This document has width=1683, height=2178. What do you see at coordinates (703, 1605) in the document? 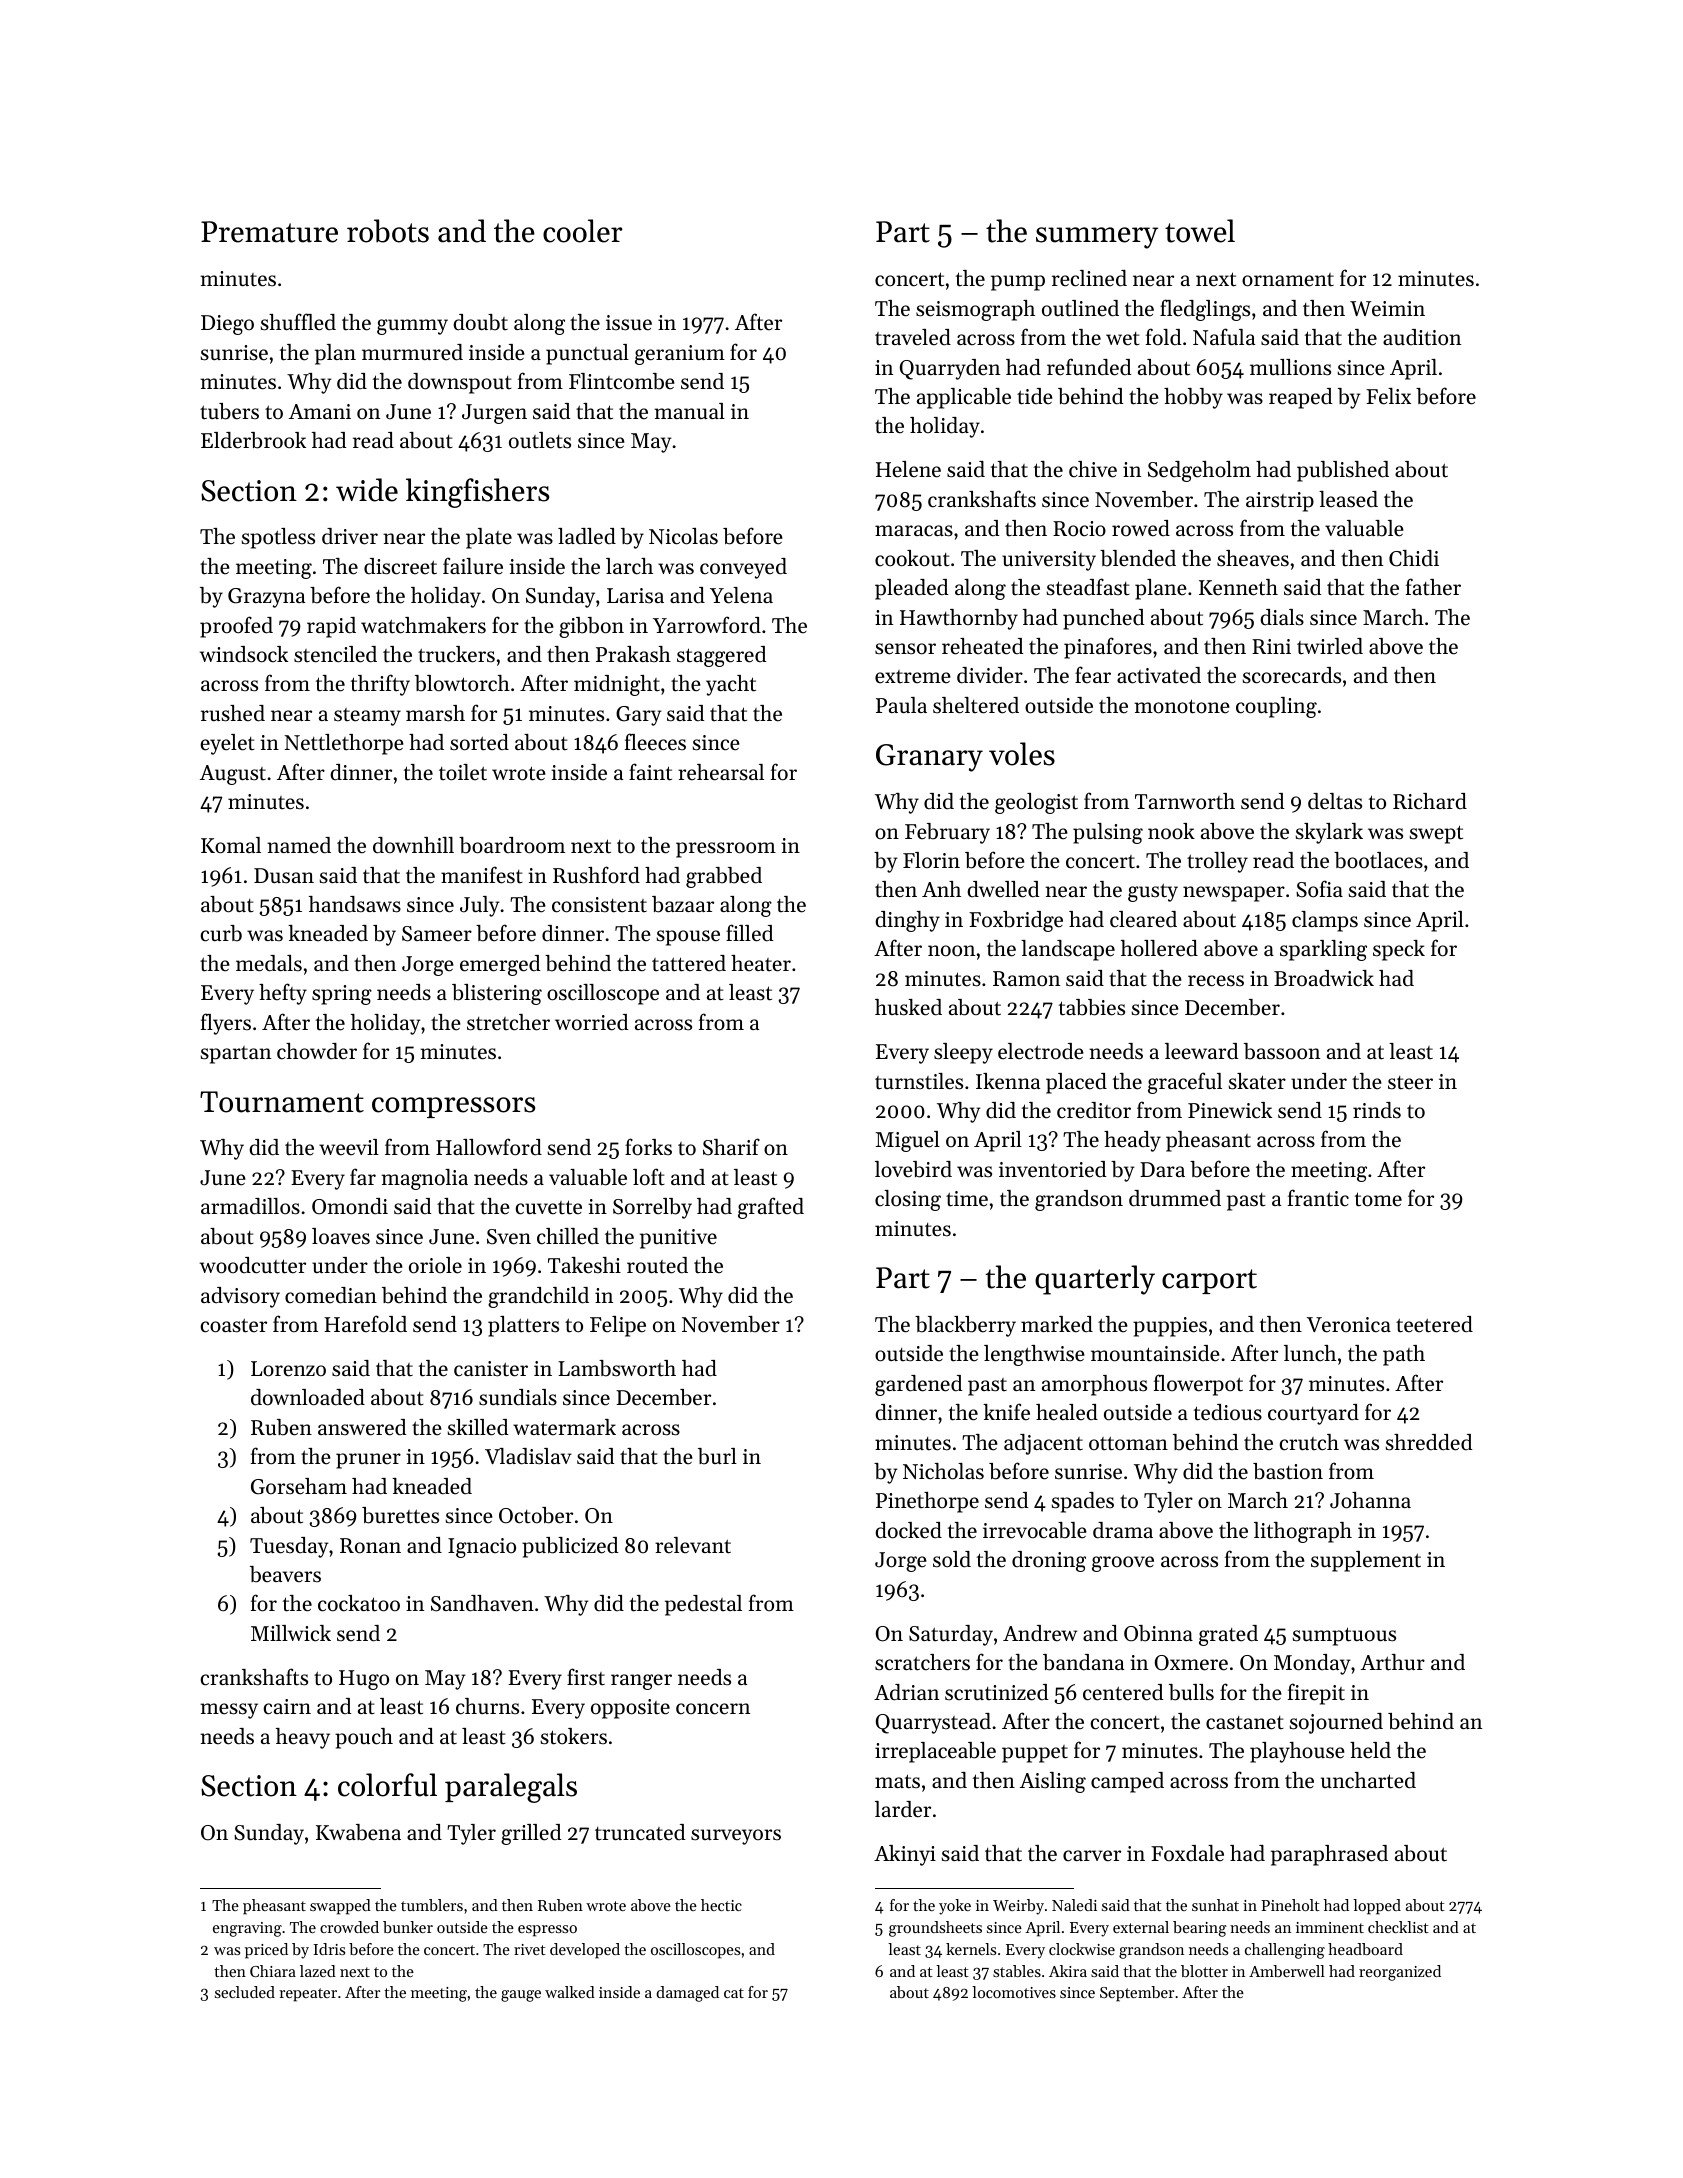
I see `pedestal` at bounding box center [703, 1605].
